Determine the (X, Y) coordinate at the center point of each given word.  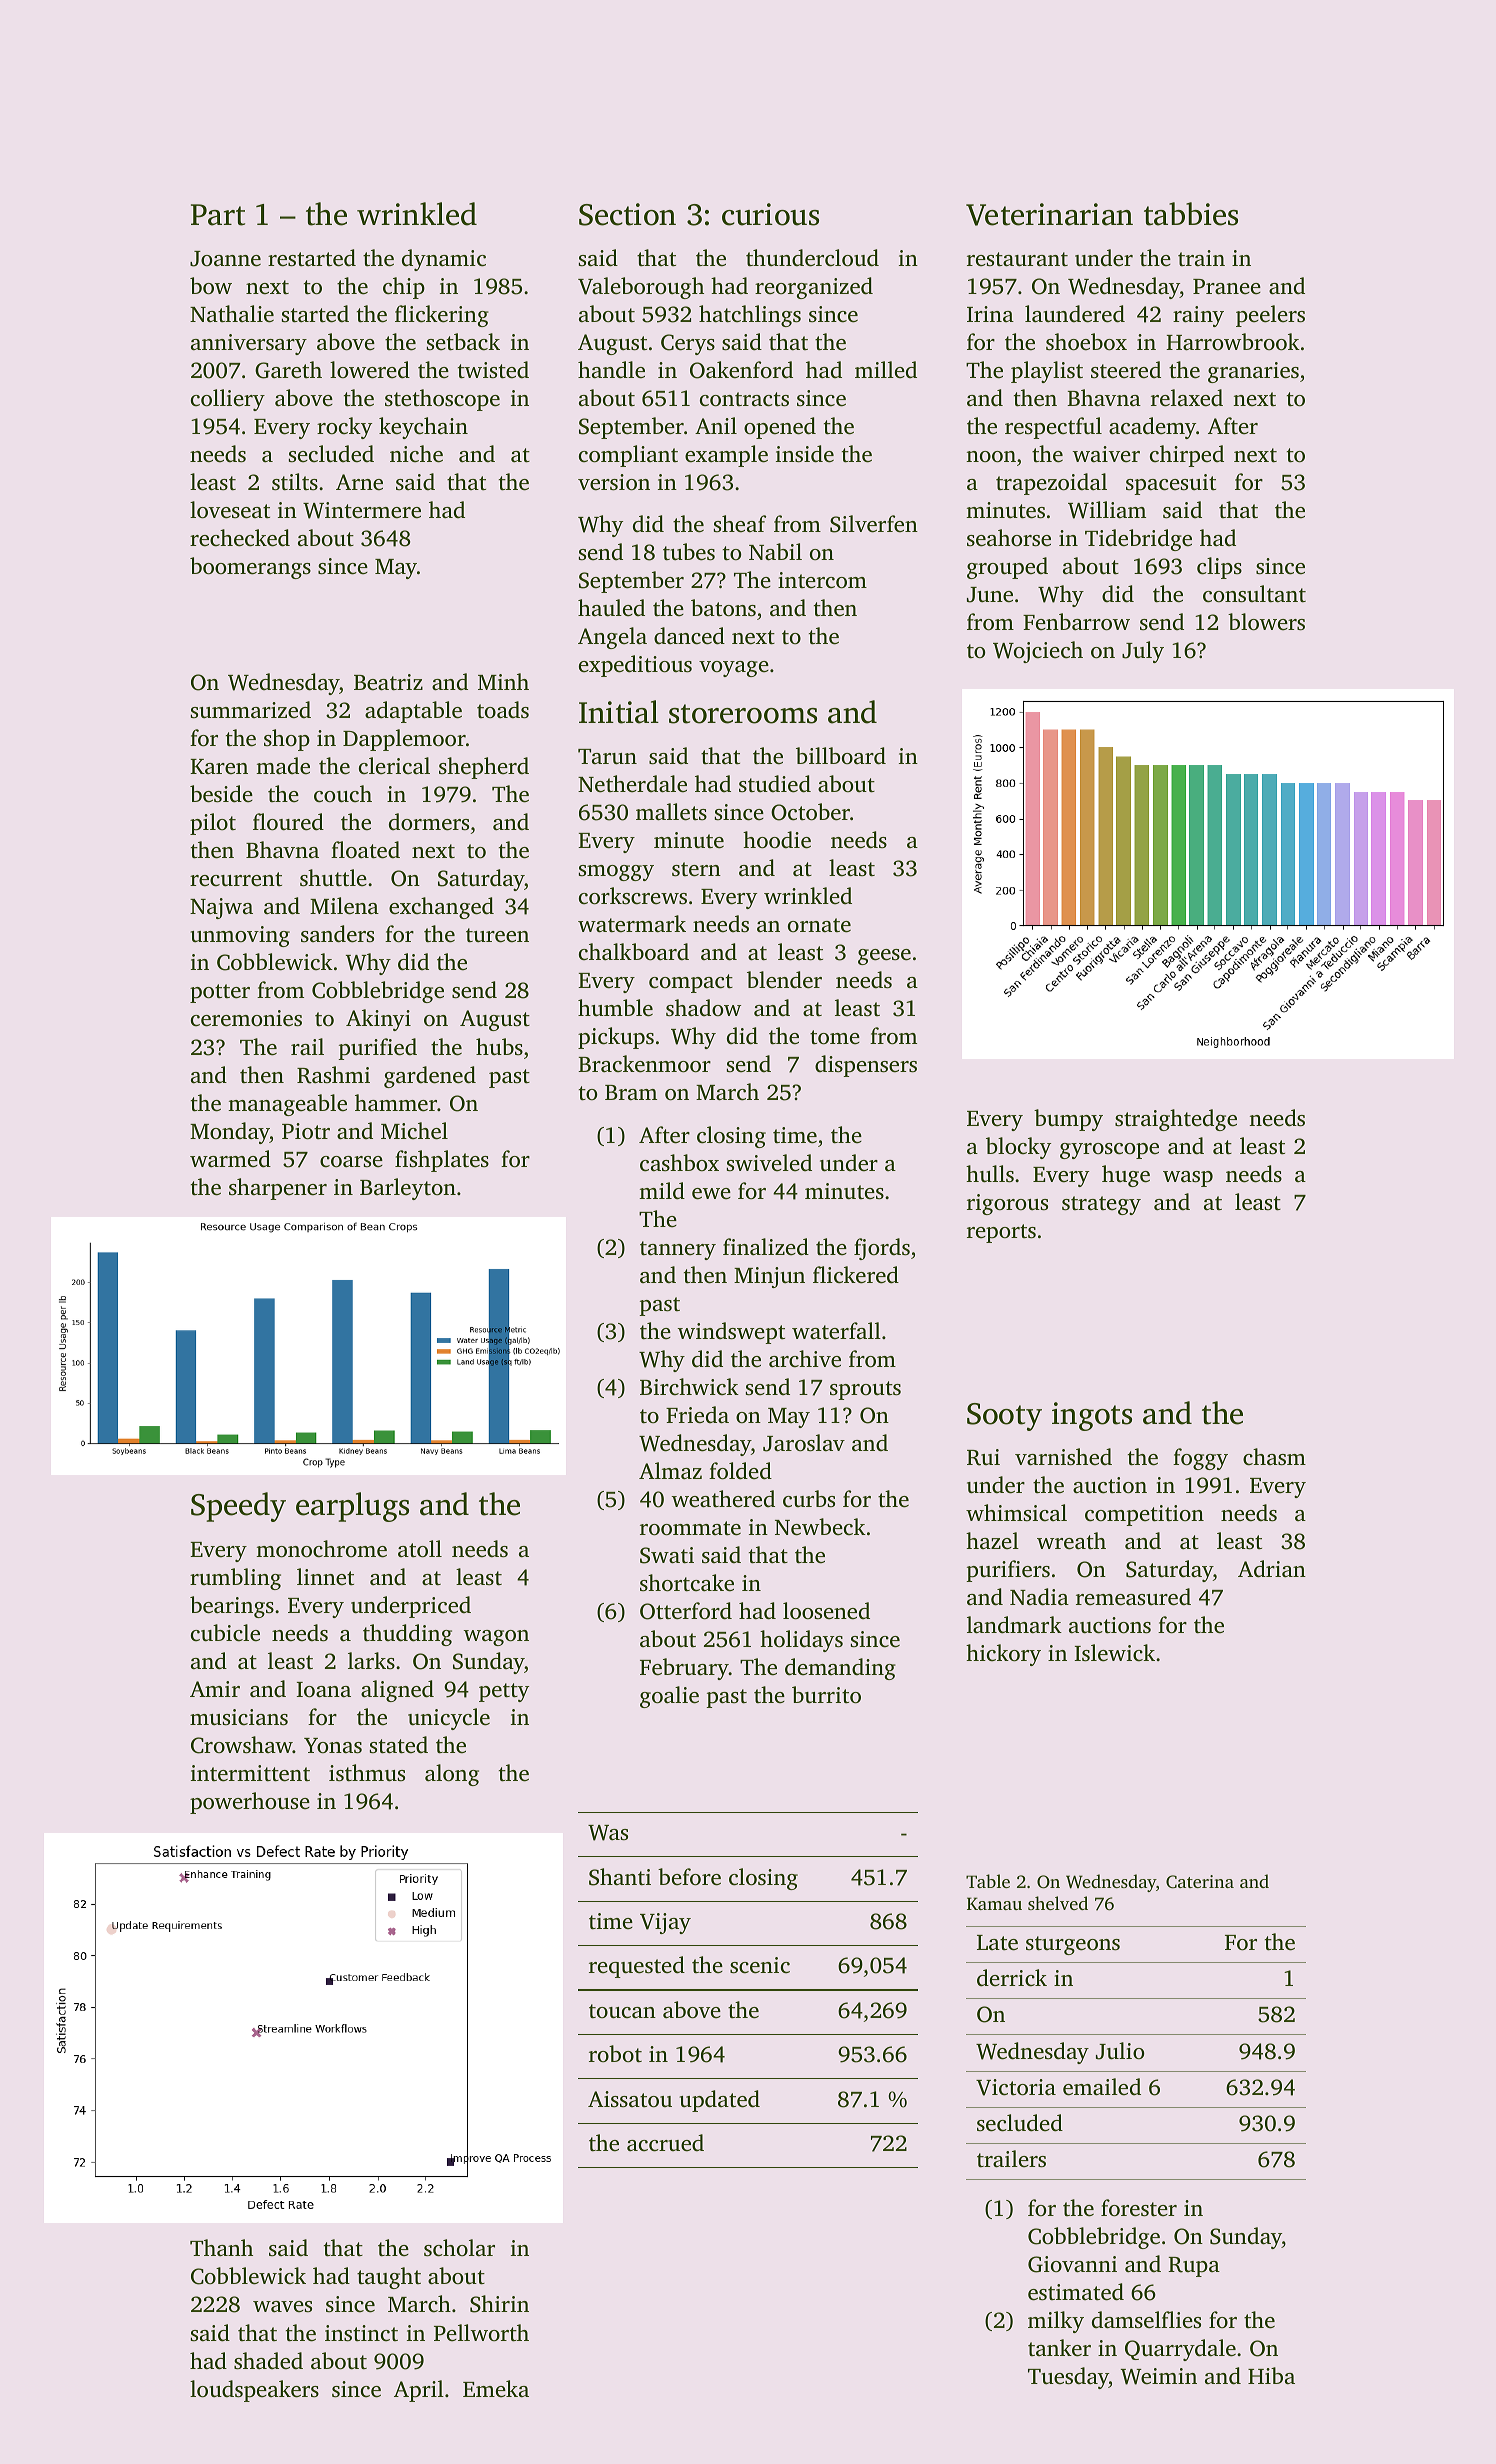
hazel (992, 1540)
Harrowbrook (1233, 342)
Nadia (1039, 1597)
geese (884, 957)
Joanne (225, 259)
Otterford (686, 1611)
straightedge (1176, 1120)
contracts (744, 399)
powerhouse (250, 1803)
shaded (268, 2360)
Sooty (1004, 1417)
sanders (337, 934)
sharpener (278, 1189)
